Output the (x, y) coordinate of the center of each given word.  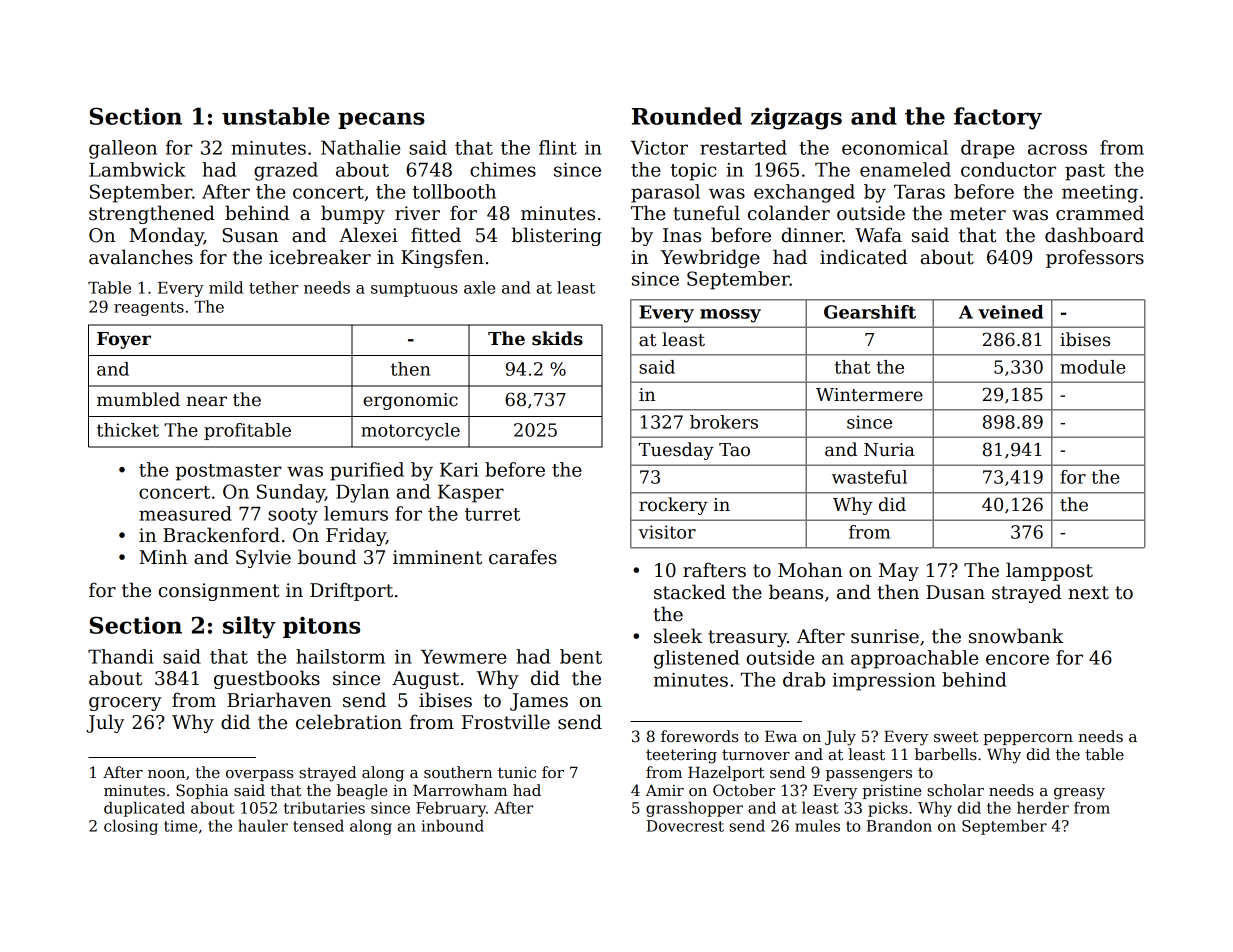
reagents (149, 309)
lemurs (356, 513)
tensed (318, 826)
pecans (381, 120)
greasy (1079, 794)
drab (804, 679)
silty (249, 627)
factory (998, 118)
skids (557, 338)
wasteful (869, 477)
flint (558, 147)
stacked (690, 592)
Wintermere (869, 395)
